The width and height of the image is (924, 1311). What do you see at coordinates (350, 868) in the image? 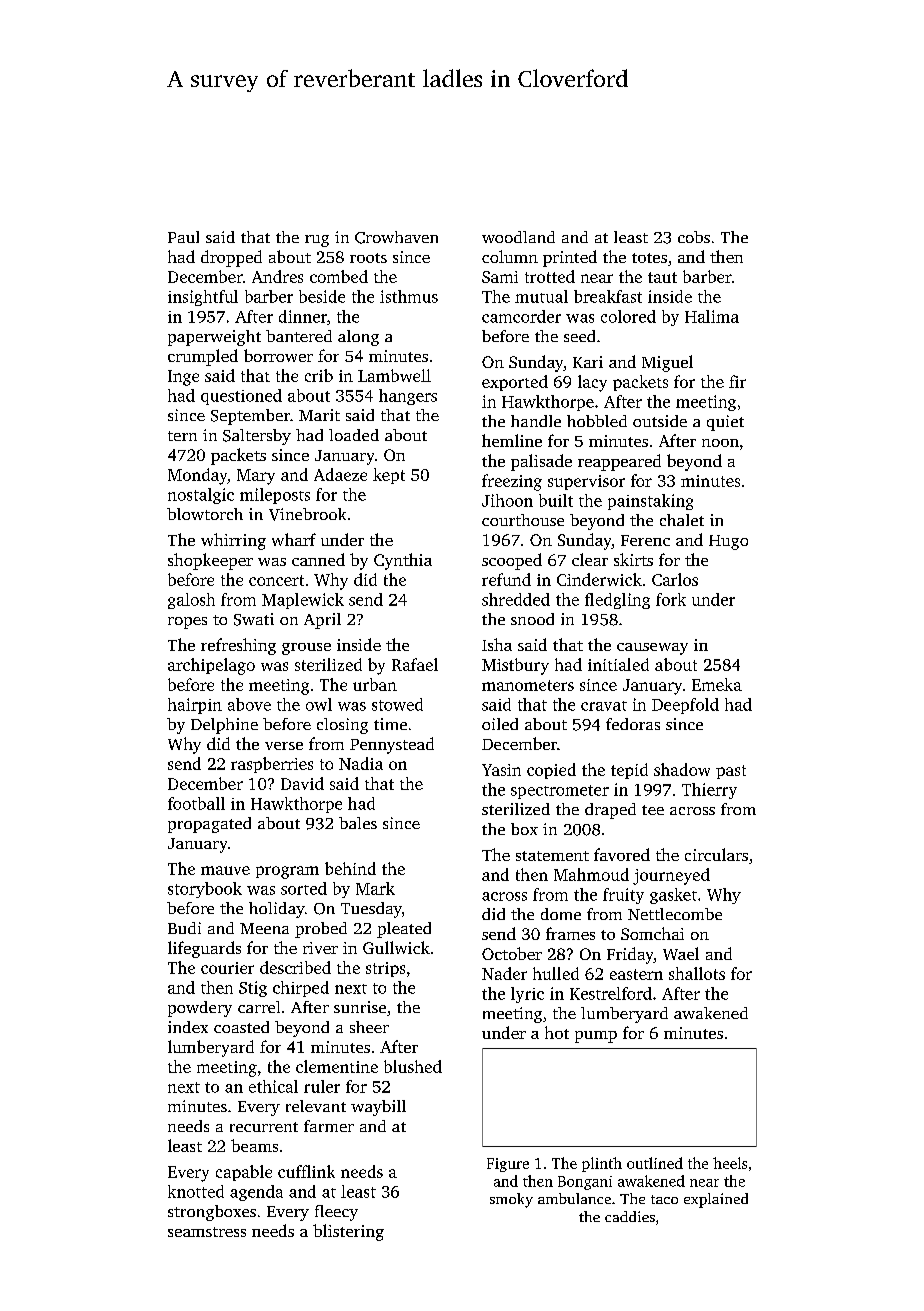
I see `behind` at bounding box center [350, 868].
